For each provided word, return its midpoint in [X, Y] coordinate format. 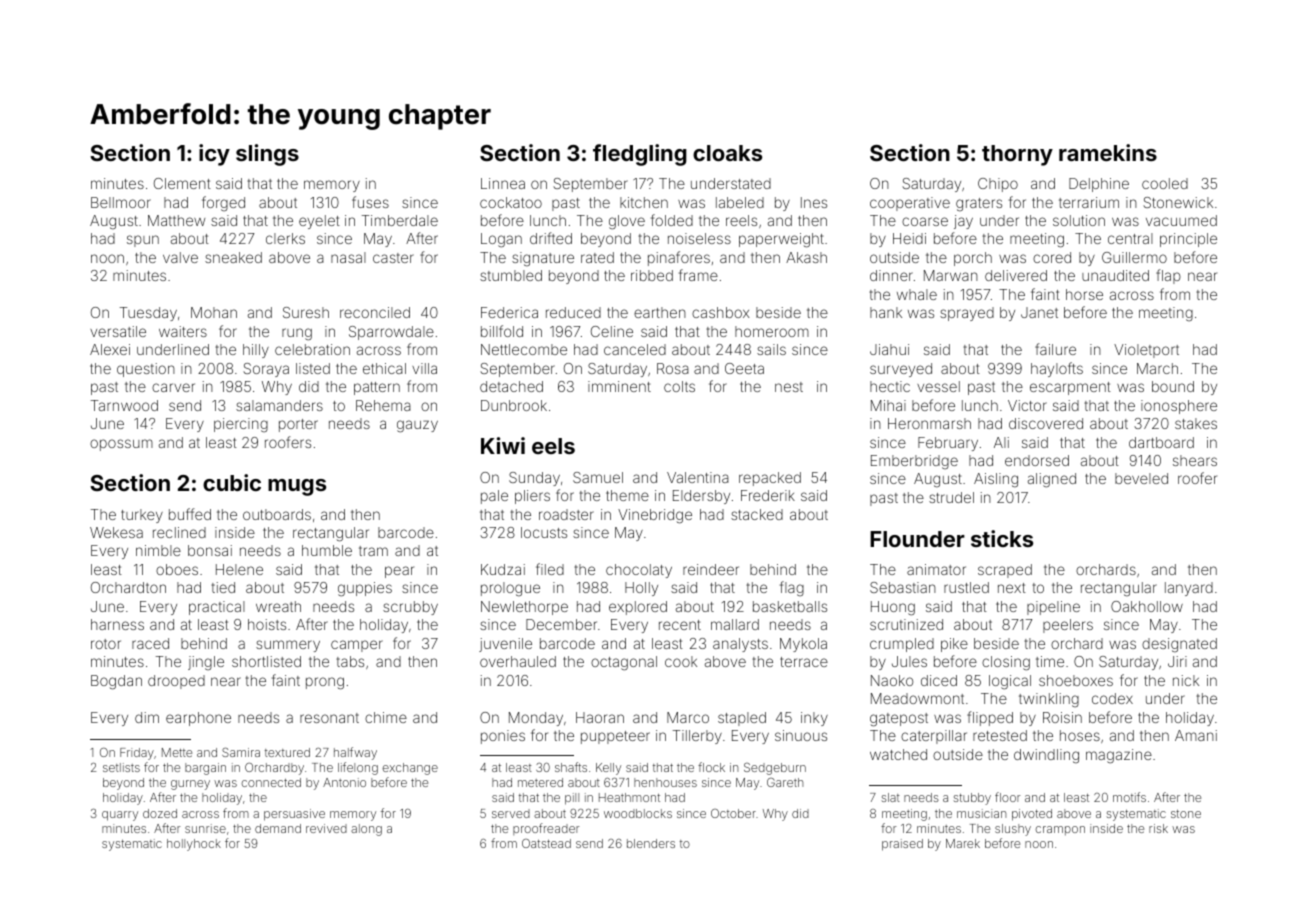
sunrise [205, 828]
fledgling [640, 155]
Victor [1027, 405]
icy [214, 155]
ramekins [1108, 152]
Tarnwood [124, 405]
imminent [619, 386]
